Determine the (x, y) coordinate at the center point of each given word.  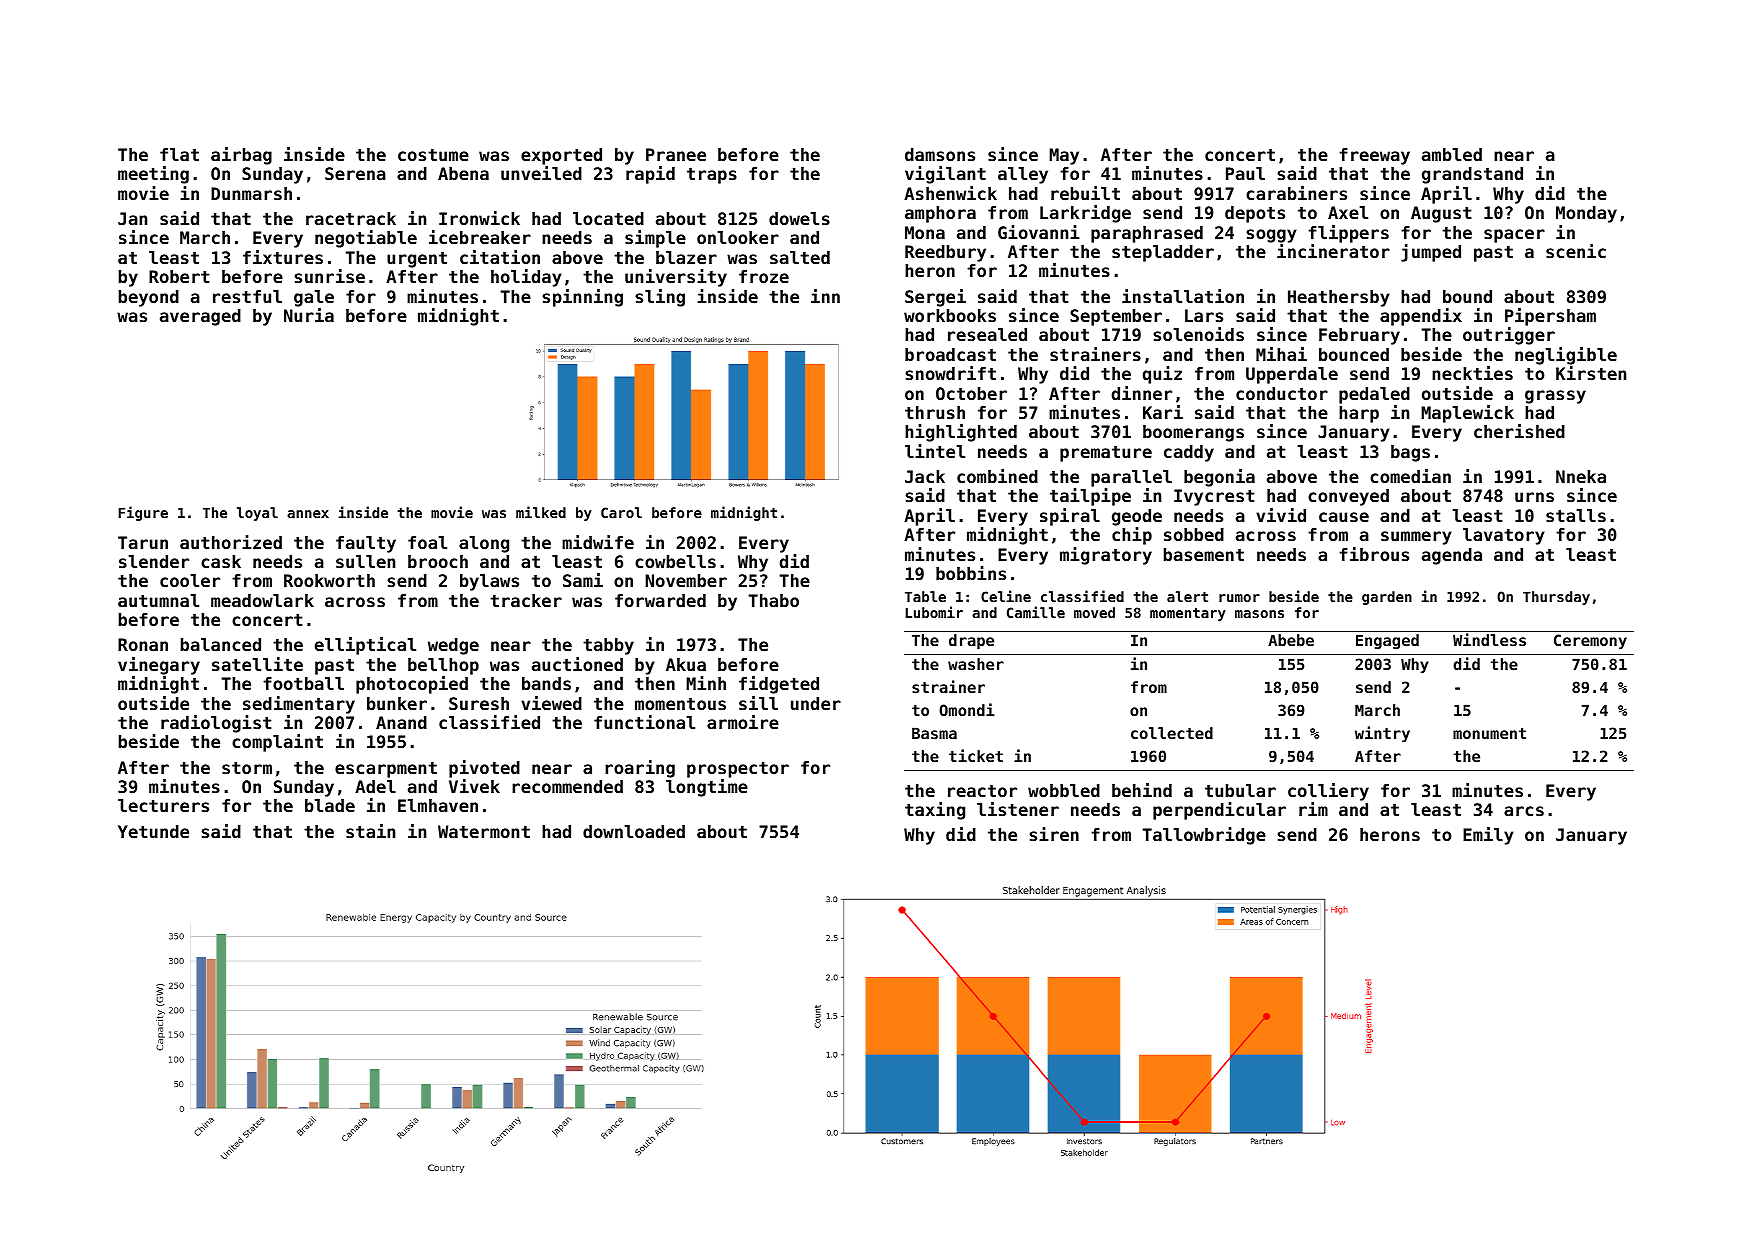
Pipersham (1550, 317)
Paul (1245, 173)
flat (179, 154)
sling (660, 298)
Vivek (474, 786)
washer (976, 664)
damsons (940, 154)
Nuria (309, 315)
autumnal (158, 600)
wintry (1382, 734)
